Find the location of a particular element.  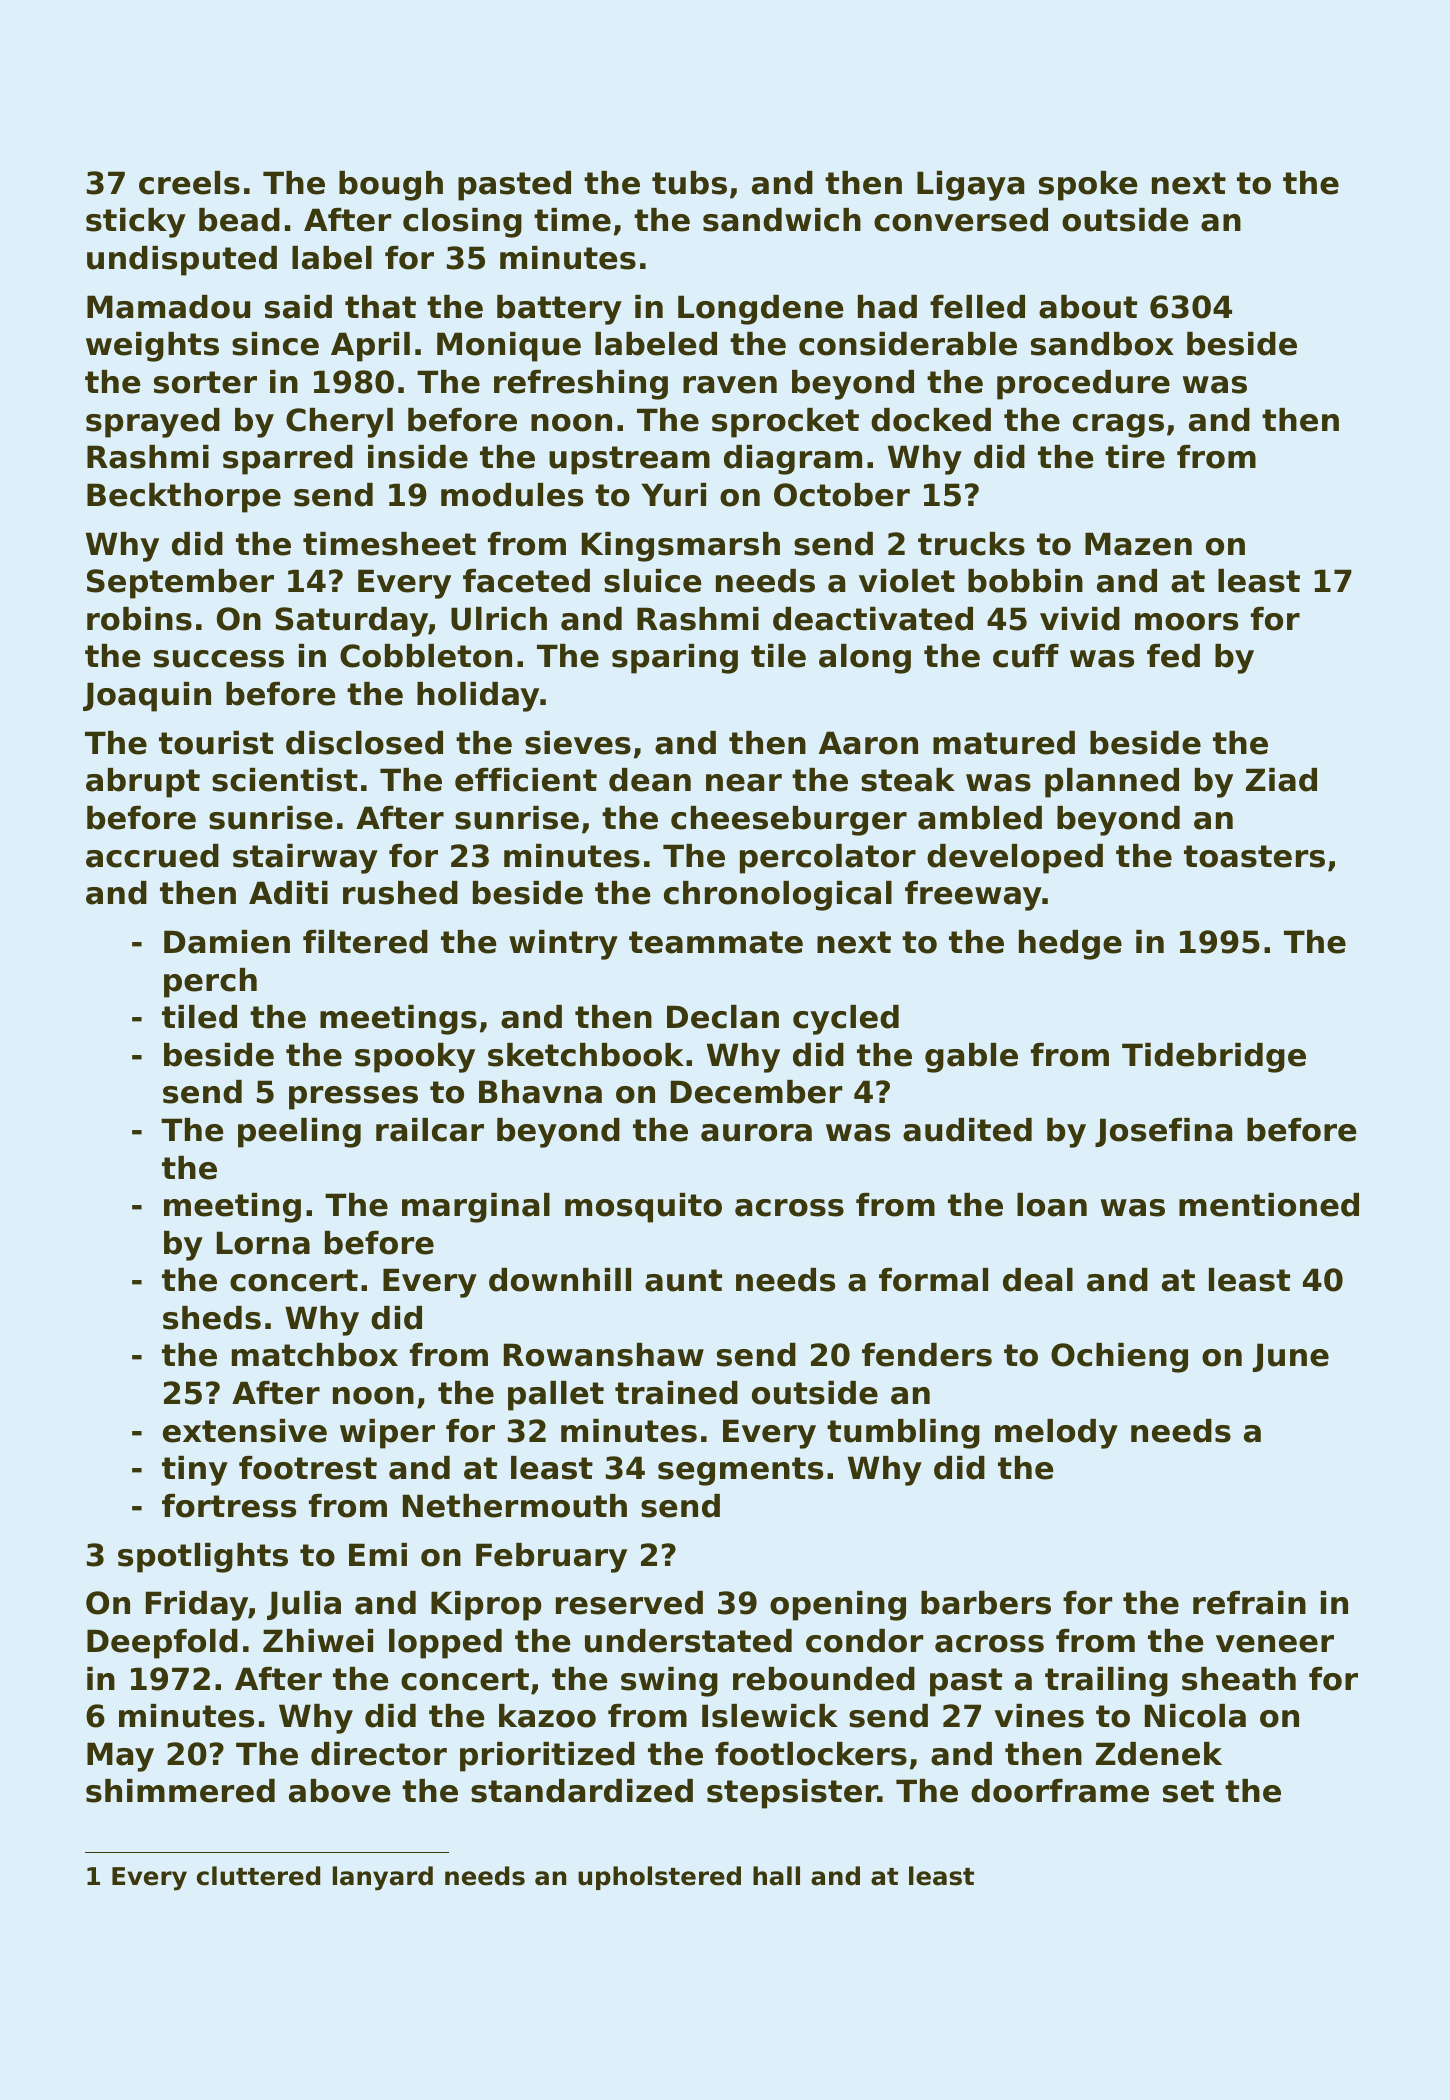

sprayed is located at coordinates (153, 423).
